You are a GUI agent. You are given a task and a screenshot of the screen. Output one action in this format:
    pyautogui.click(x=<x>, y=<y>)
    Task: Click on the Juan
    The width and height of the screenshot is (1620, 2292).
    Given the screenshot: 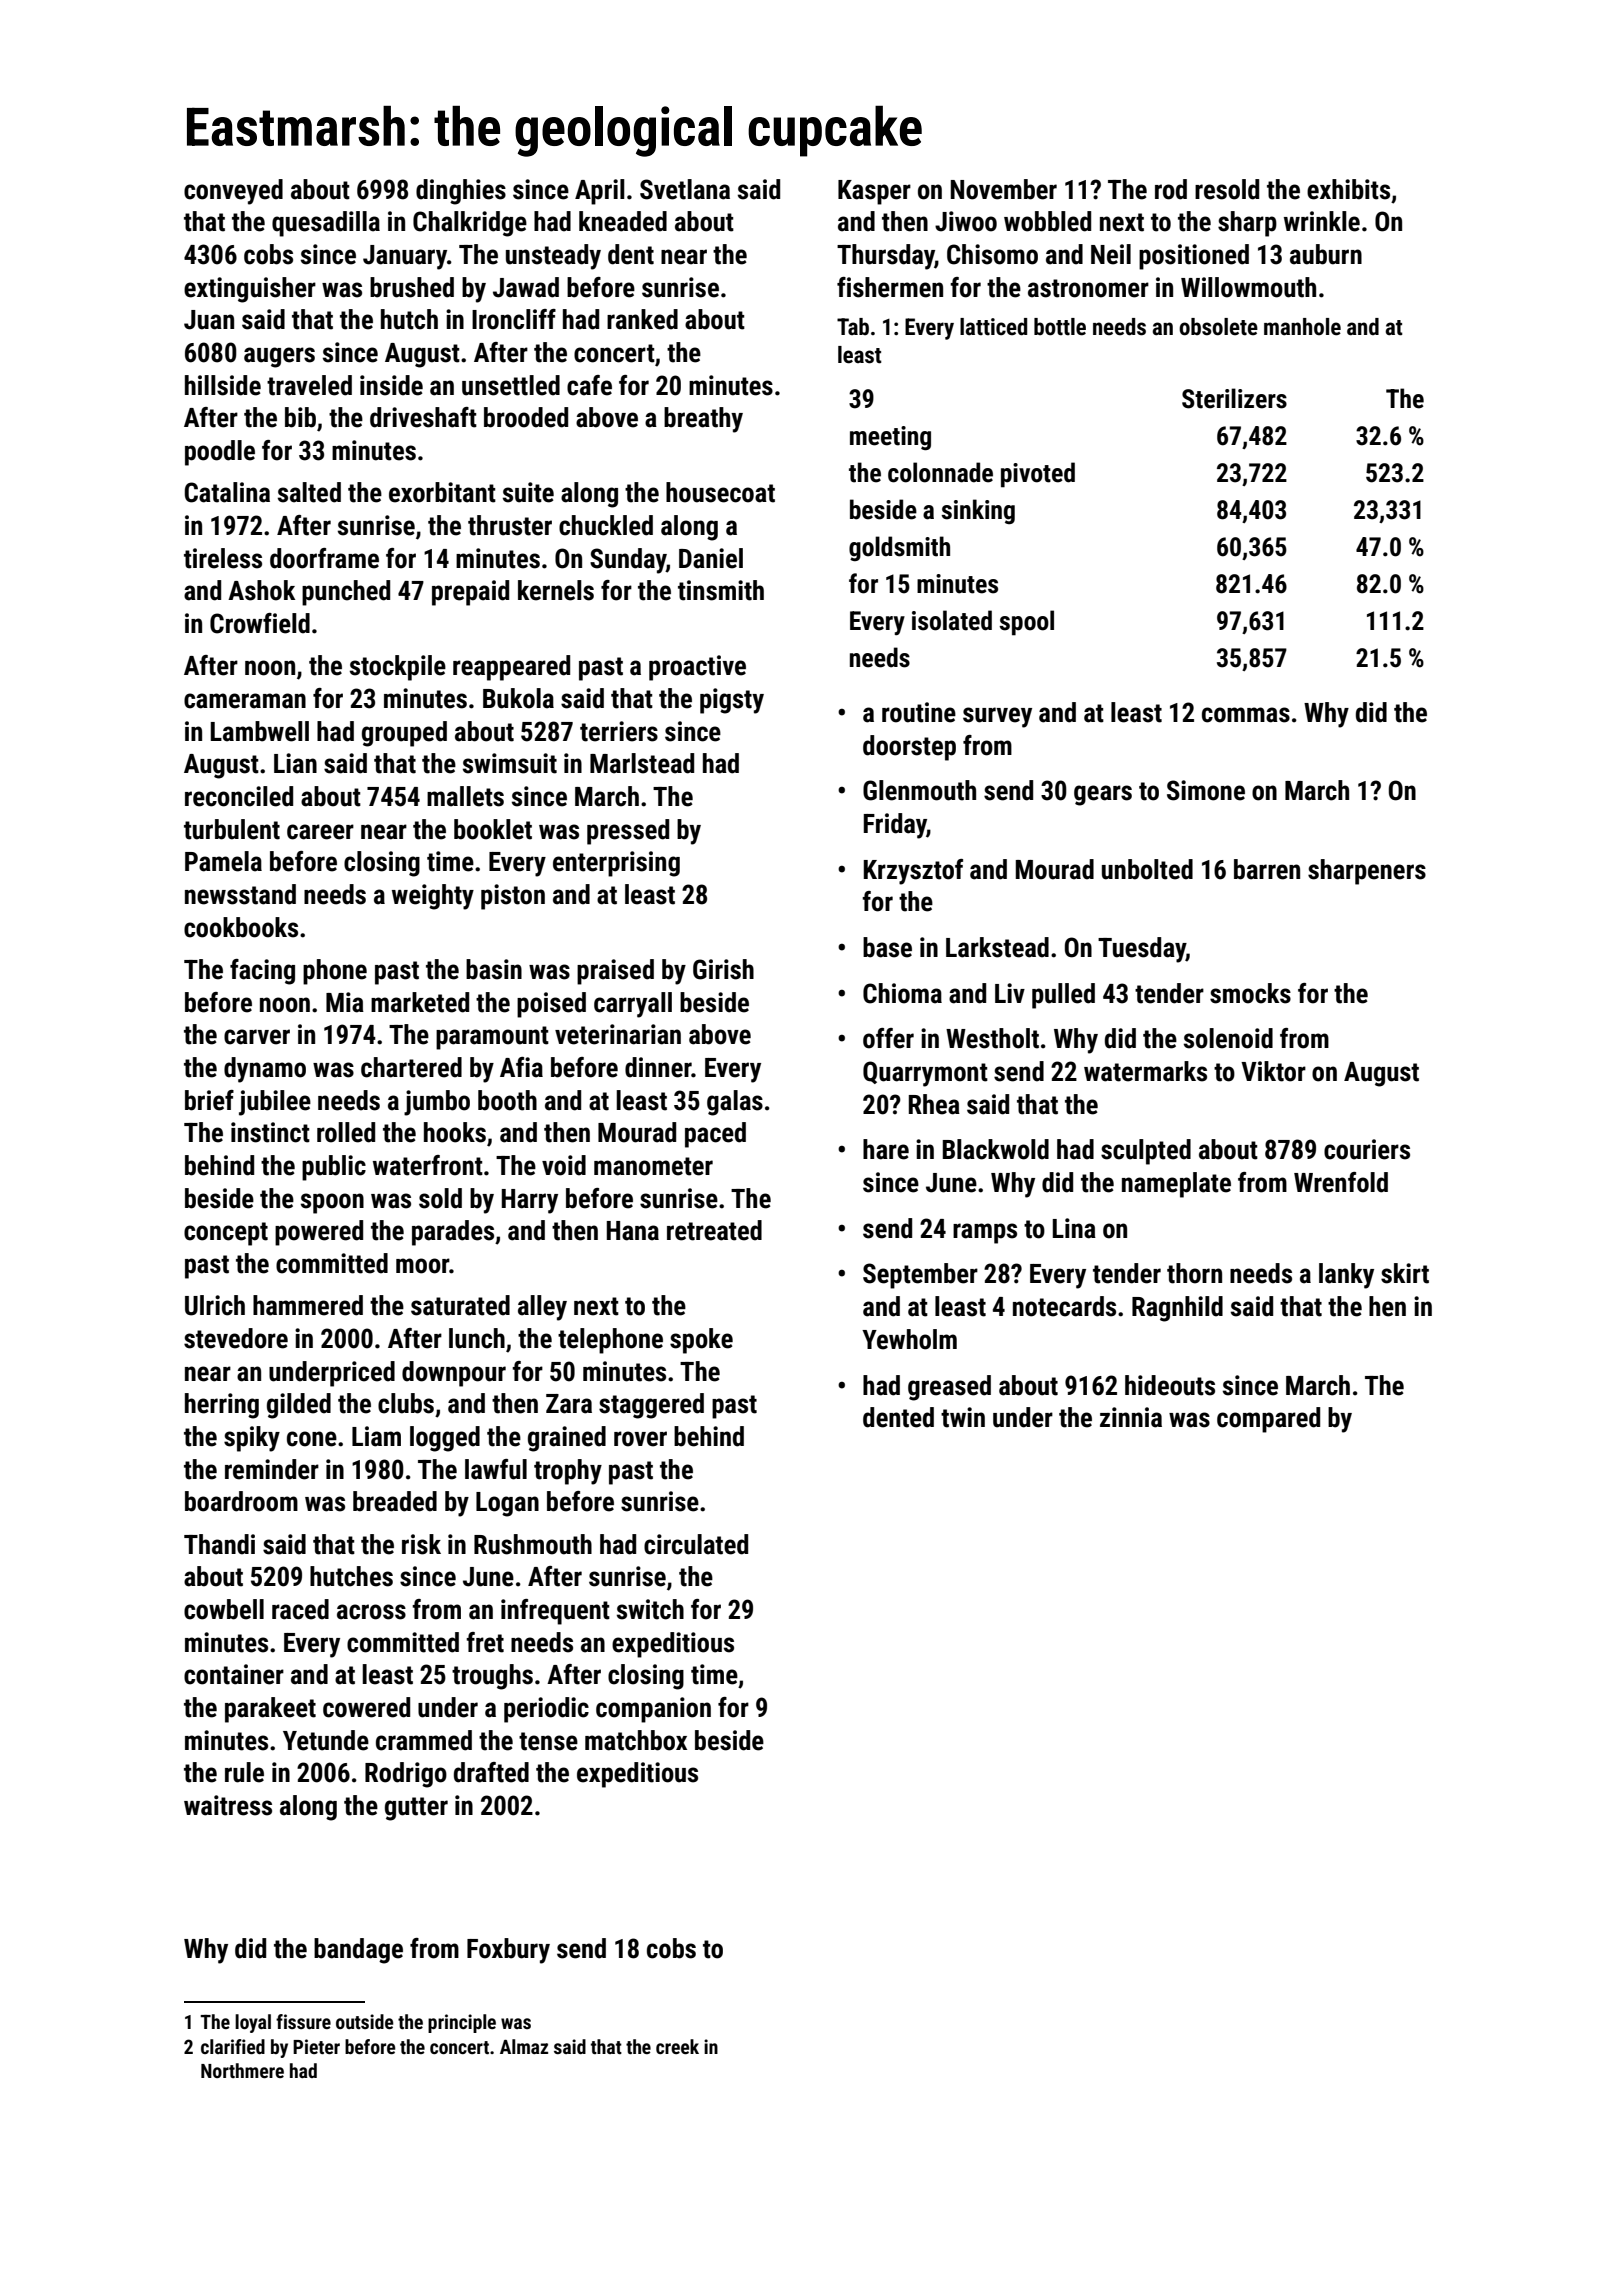 What is the action you would take?
    pyautogui.click(x=209, y=320)
